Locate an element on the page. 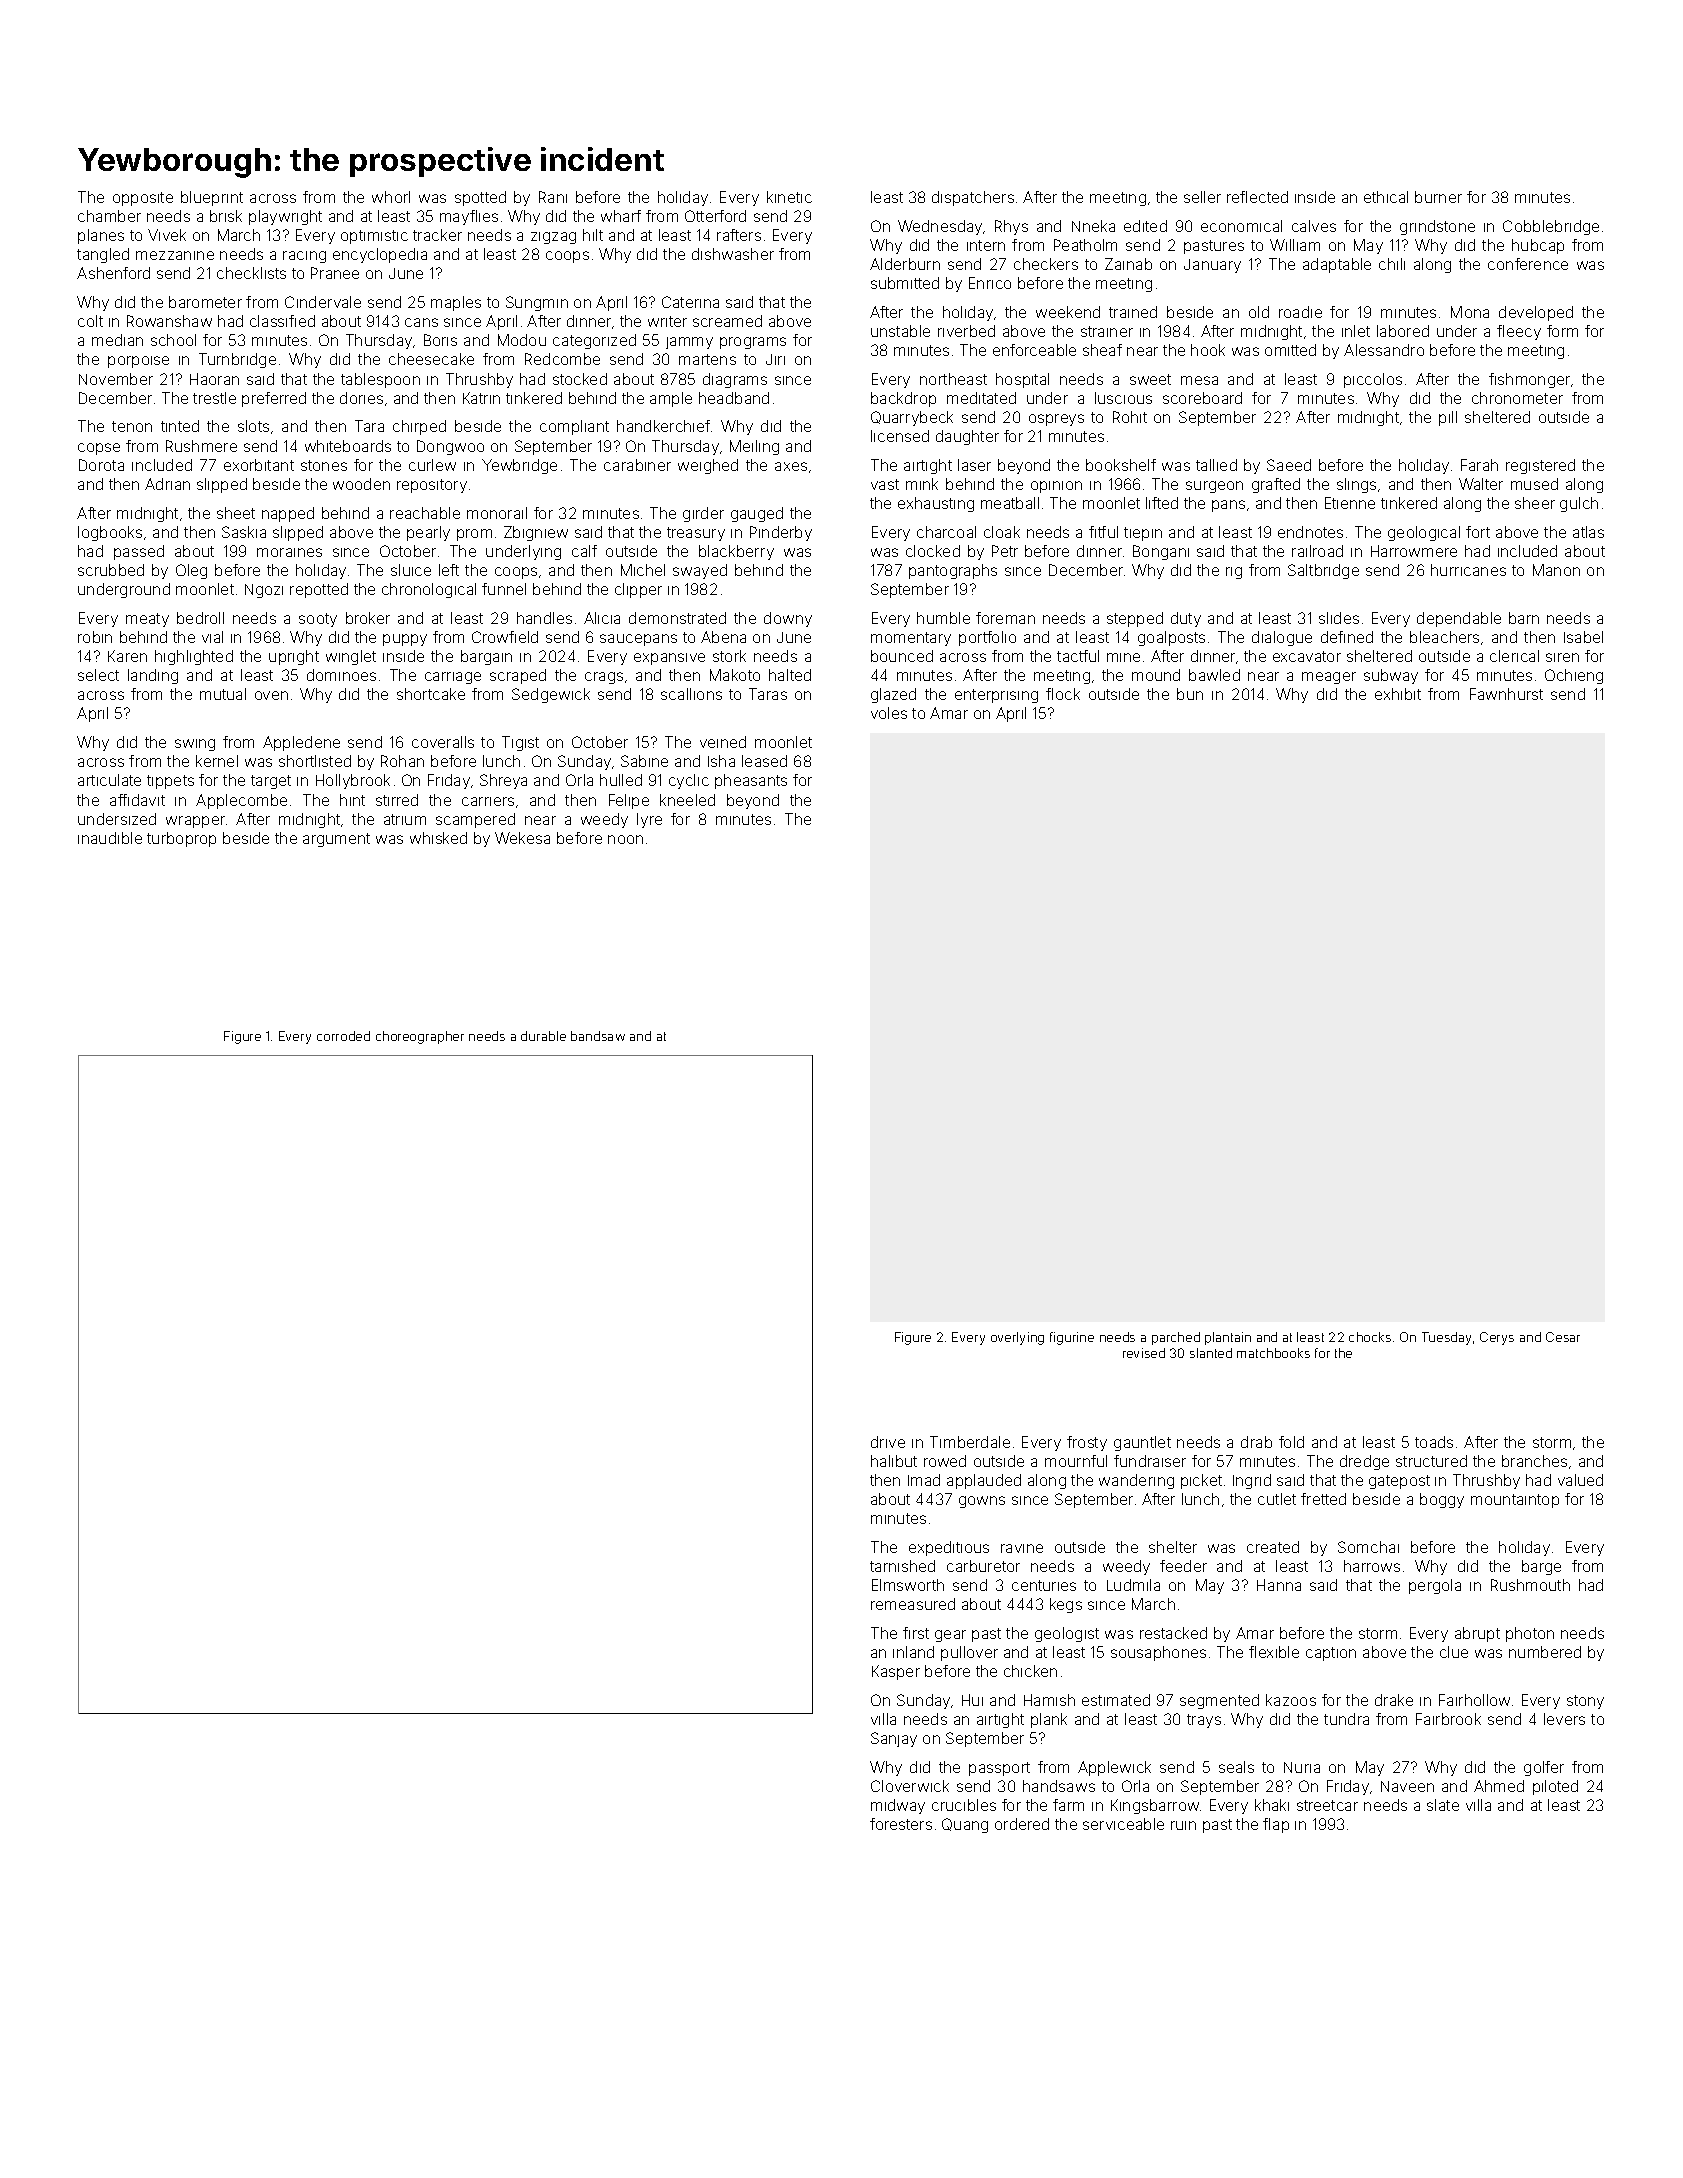  playwright is located at coordinates (285, 217).
